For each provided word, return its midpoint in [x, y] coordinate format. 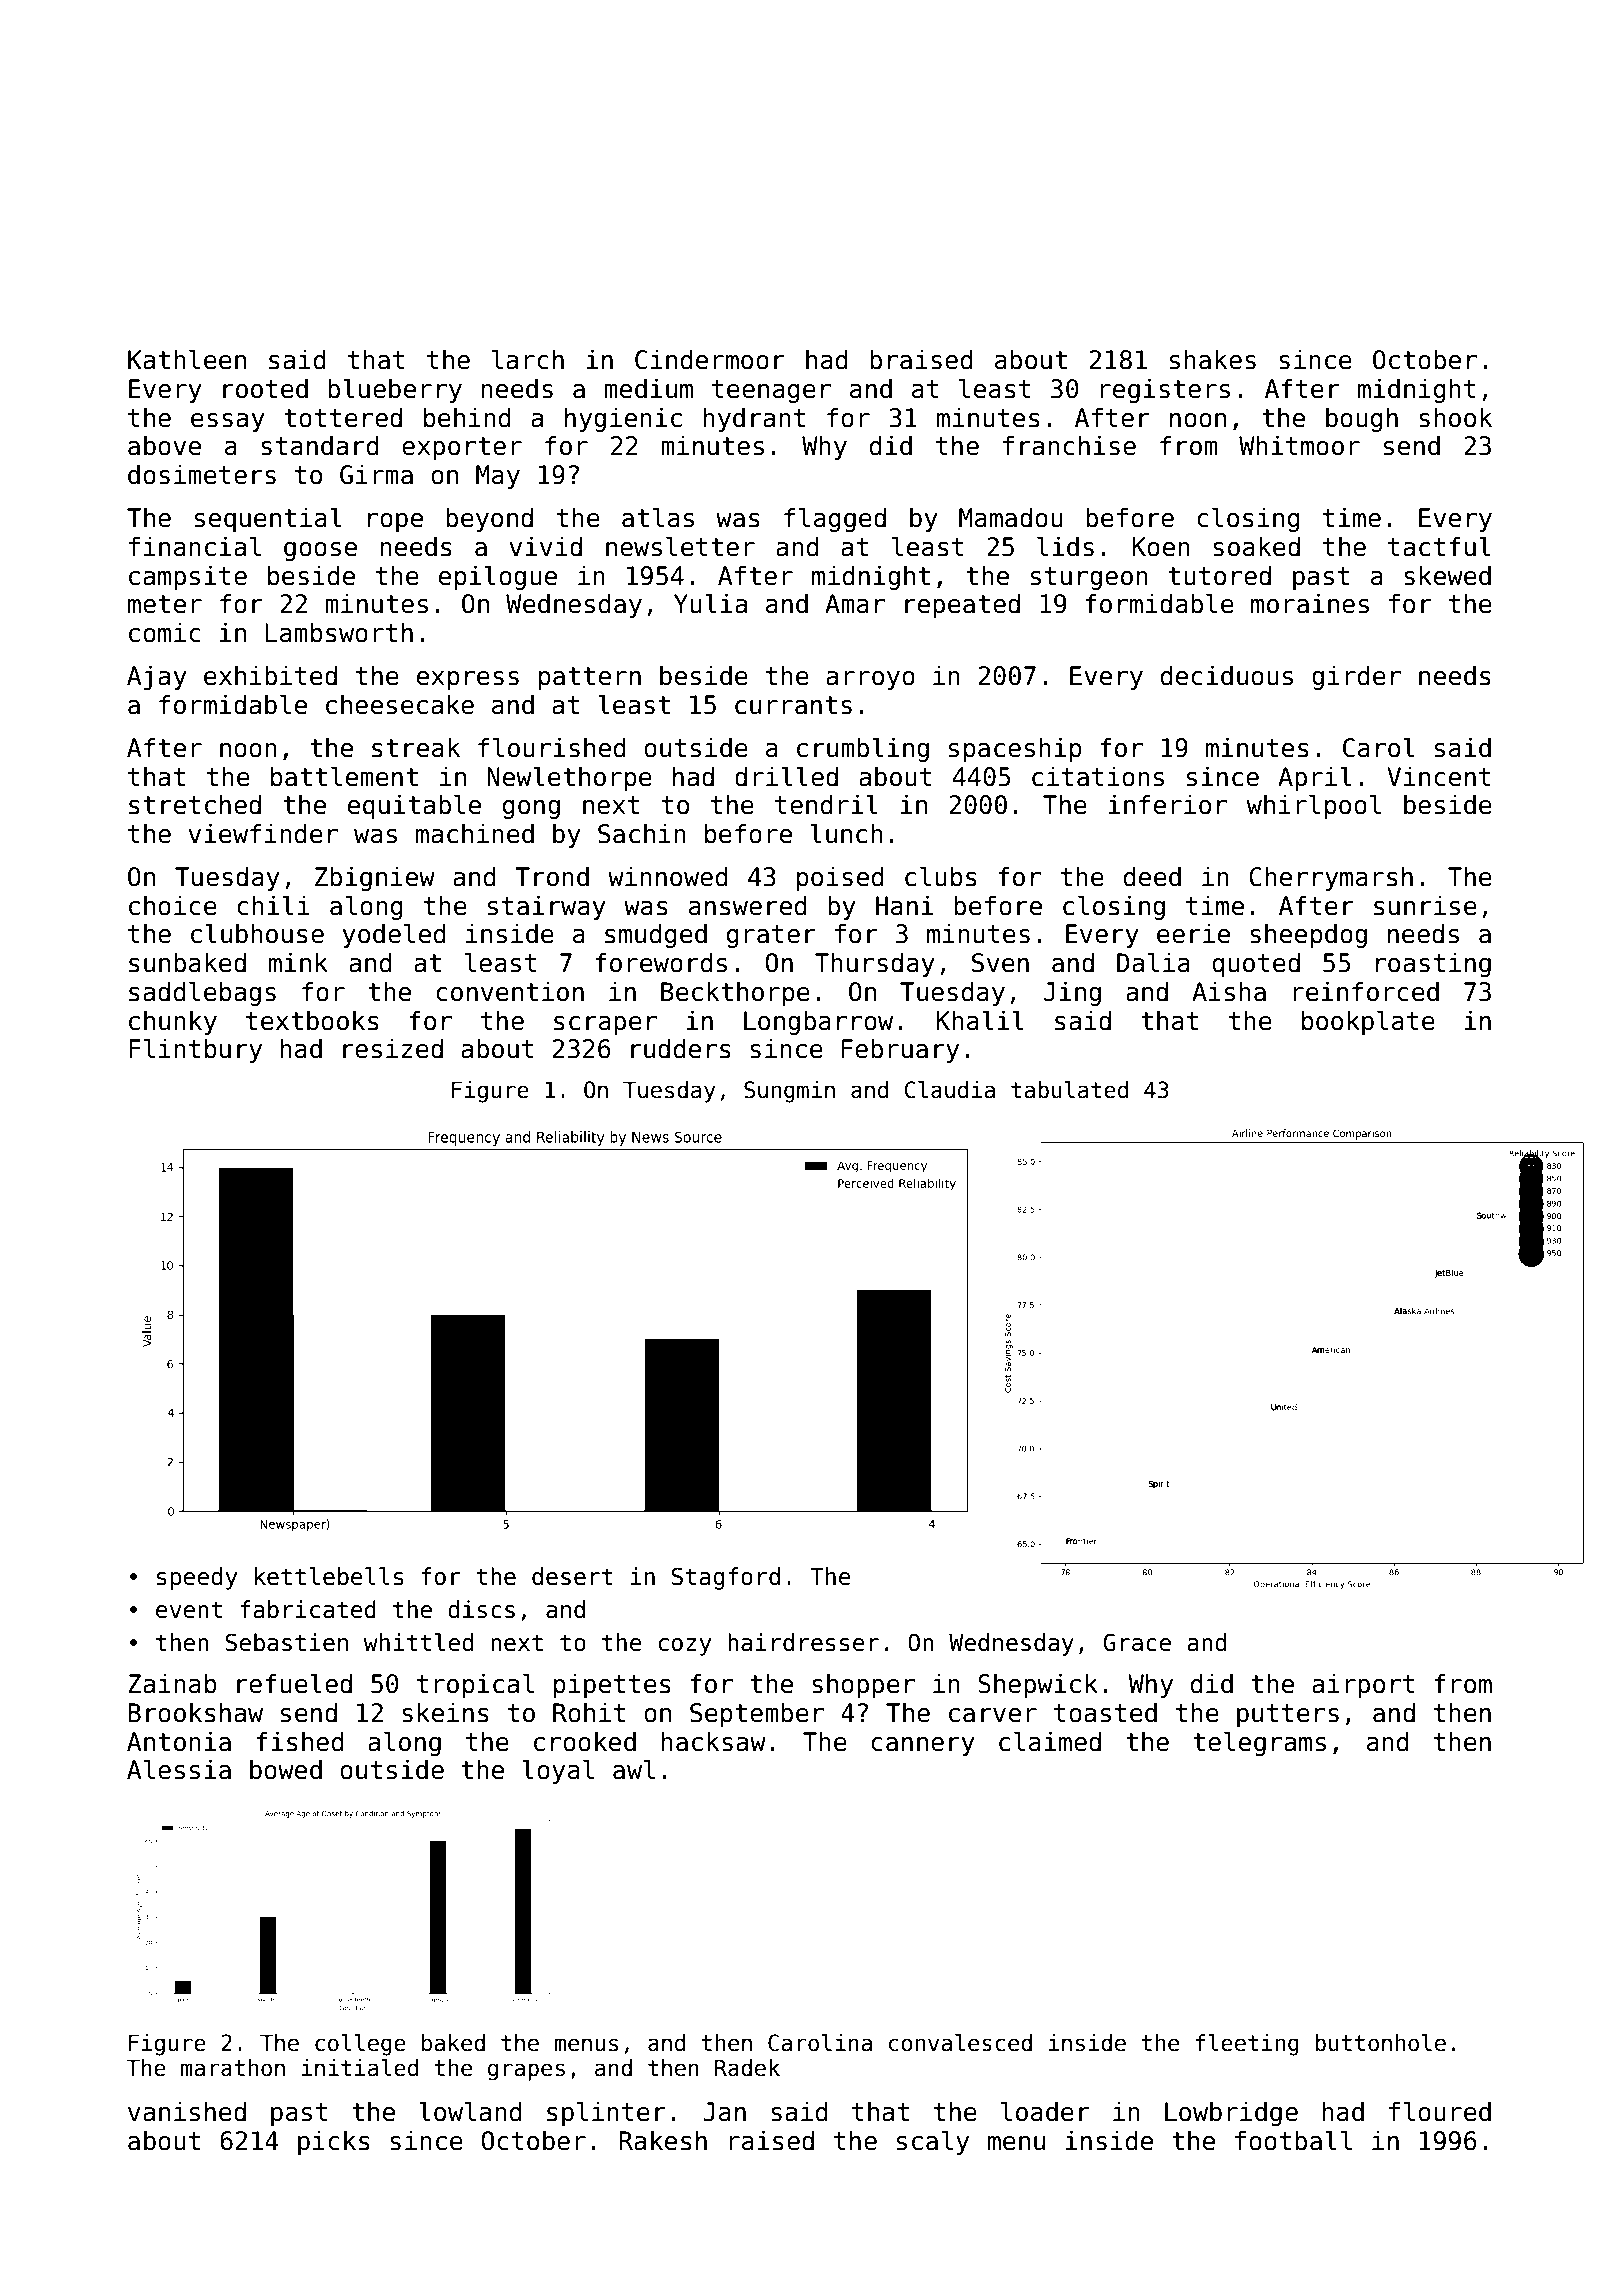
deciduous [1227, 675]
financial [195, 546]
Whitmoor [1299, 445]
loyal [558, 1771]
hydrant [754, 419]
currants [793, 705]
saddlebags [202, 993]
